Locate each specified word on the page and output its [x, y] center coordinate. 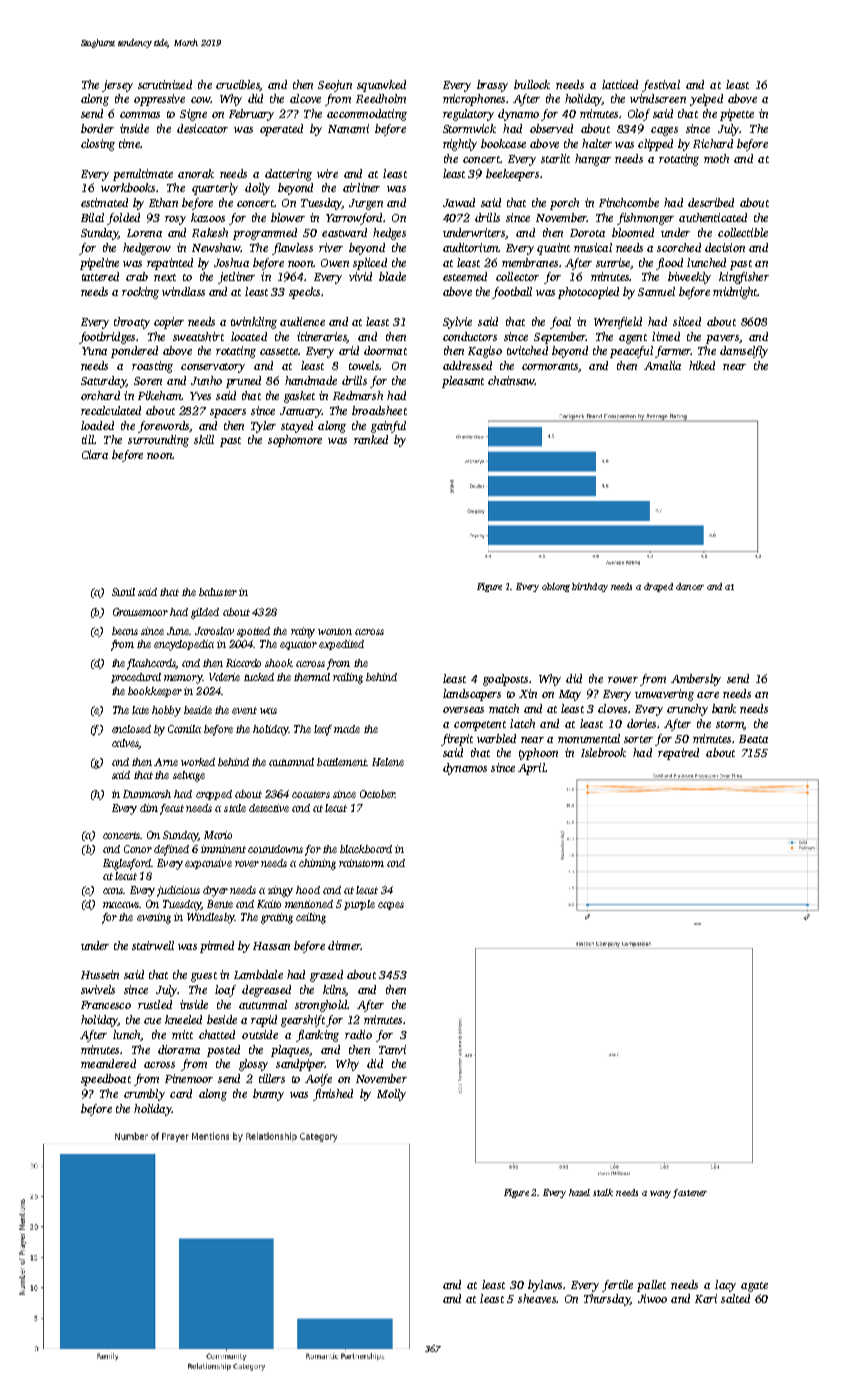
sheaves [537, 1298]
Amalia [662, 365]
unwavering [664, 695]
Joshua [231, 262]
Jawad [459, 202]
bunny [268, 1095]
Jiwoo [652, 1298]
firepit [457, 740]
